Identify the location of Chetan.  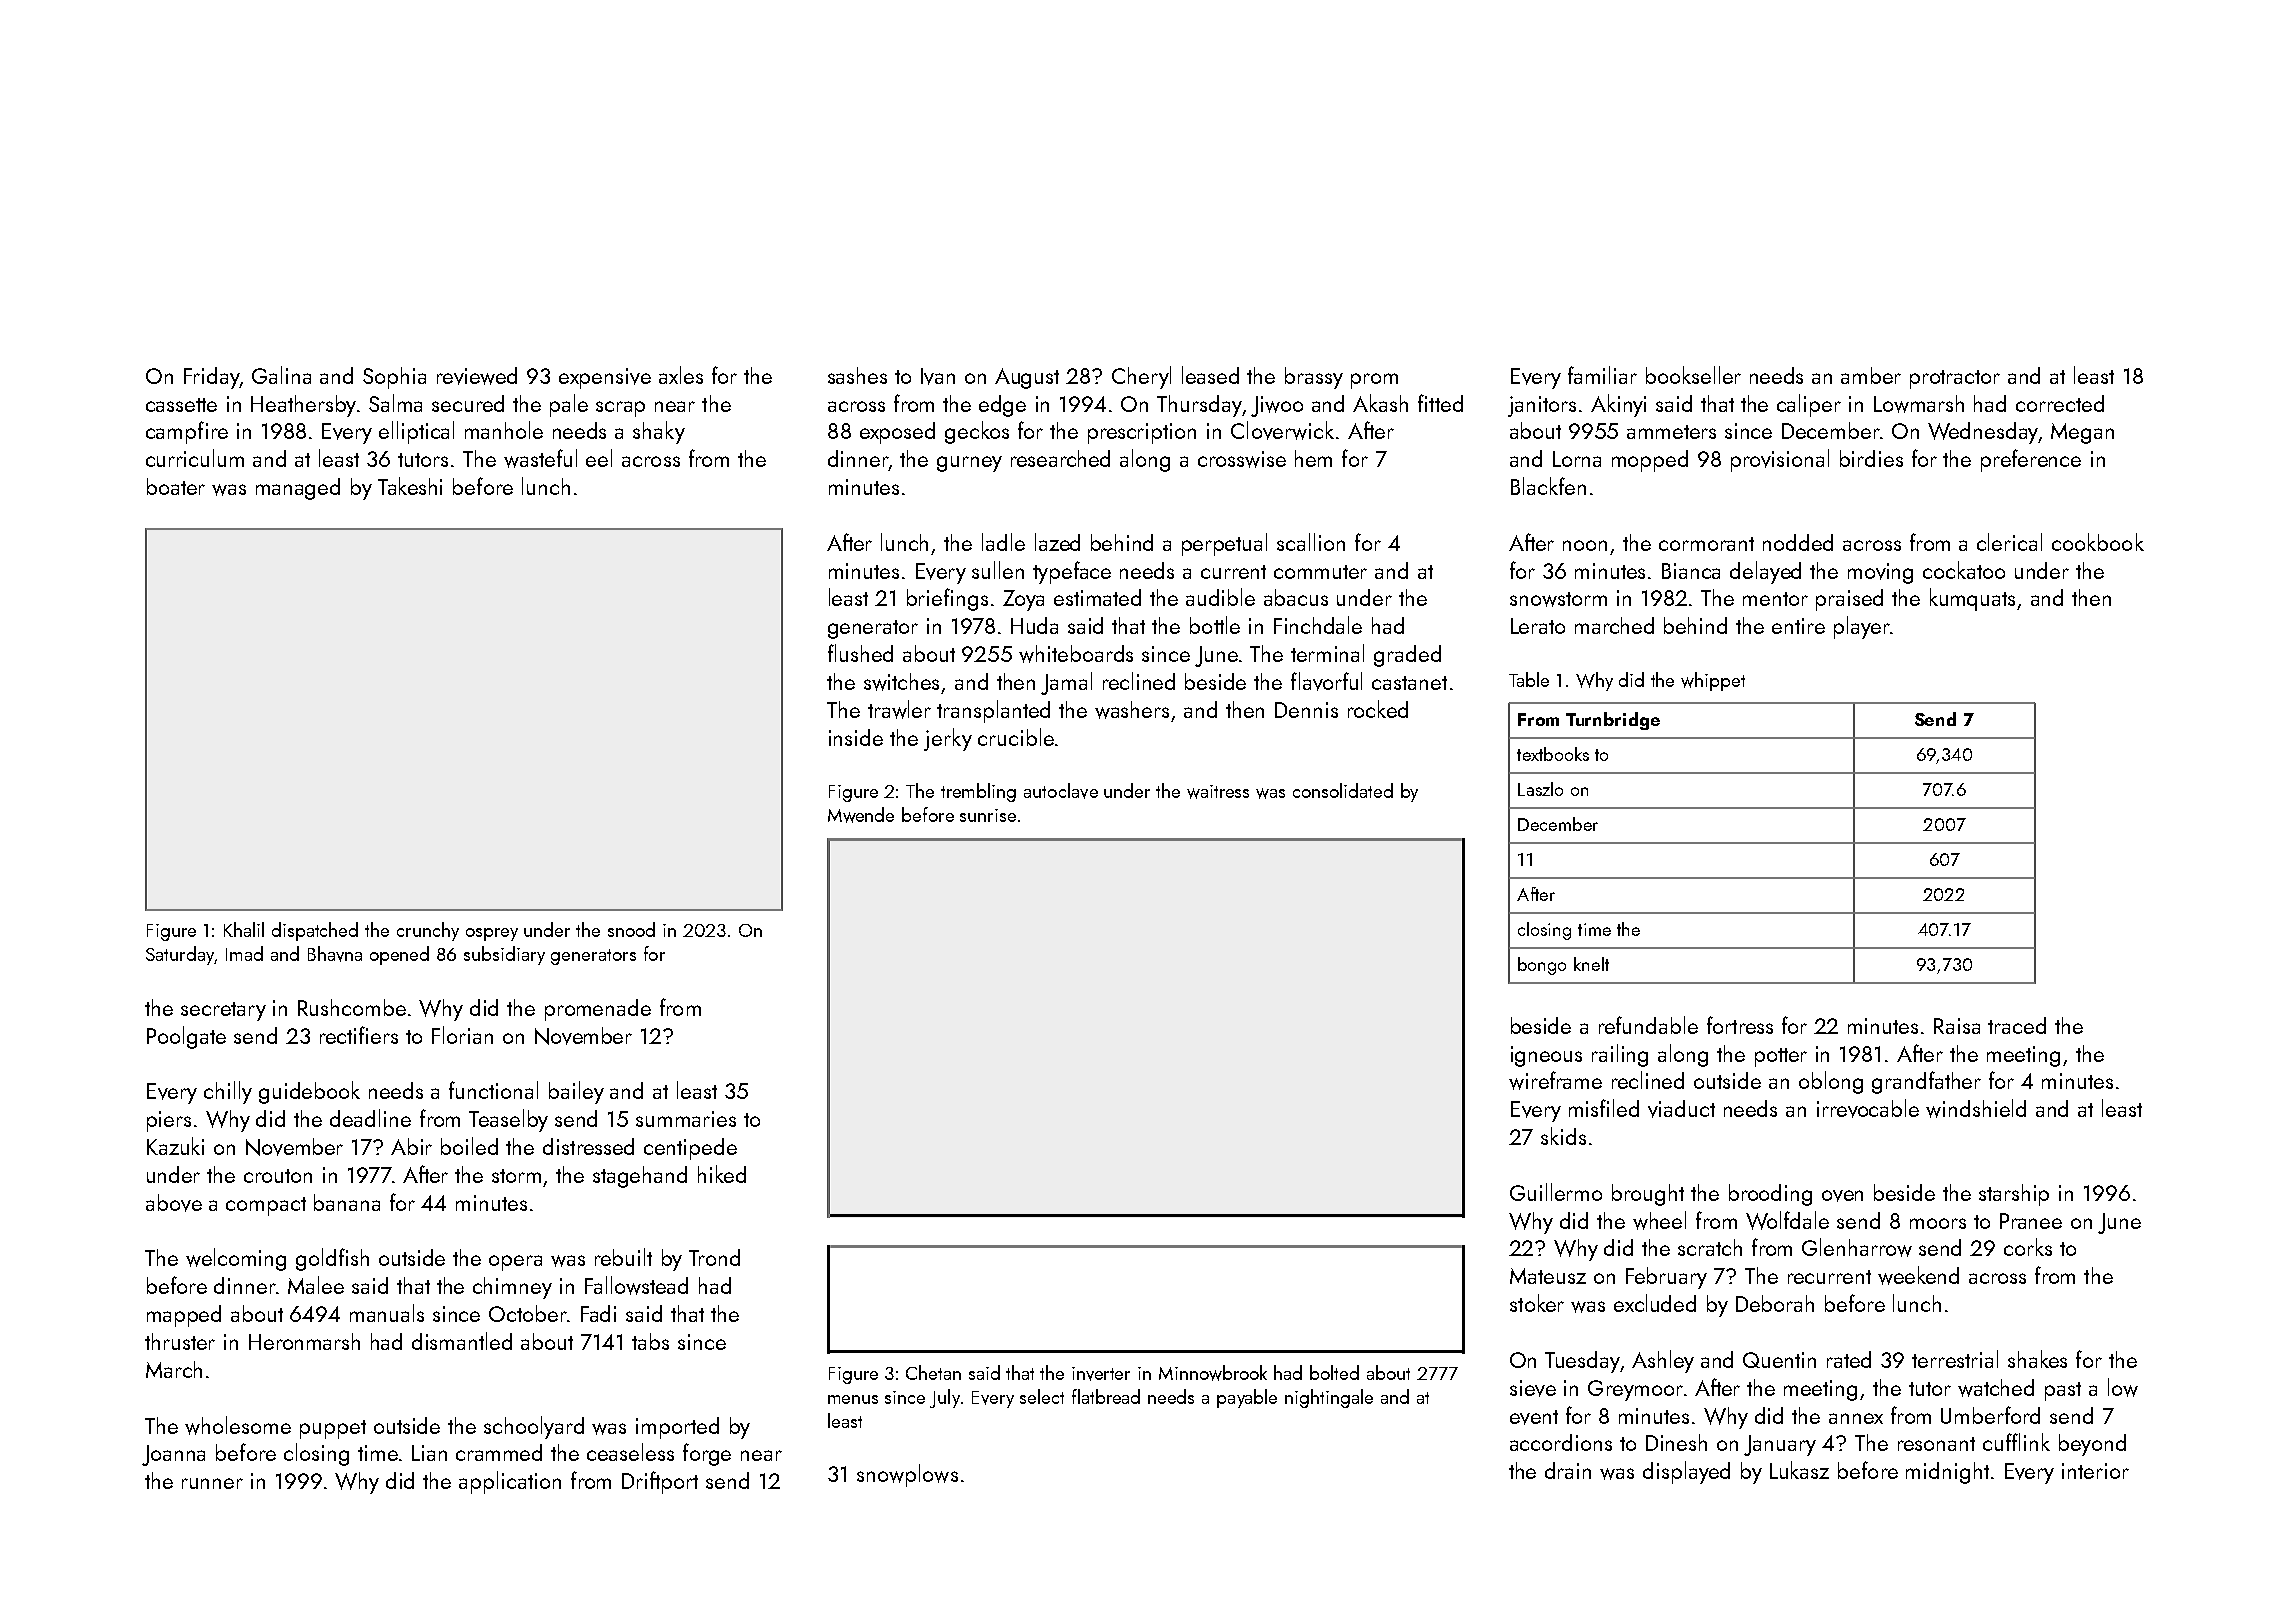
(933, 1372).
